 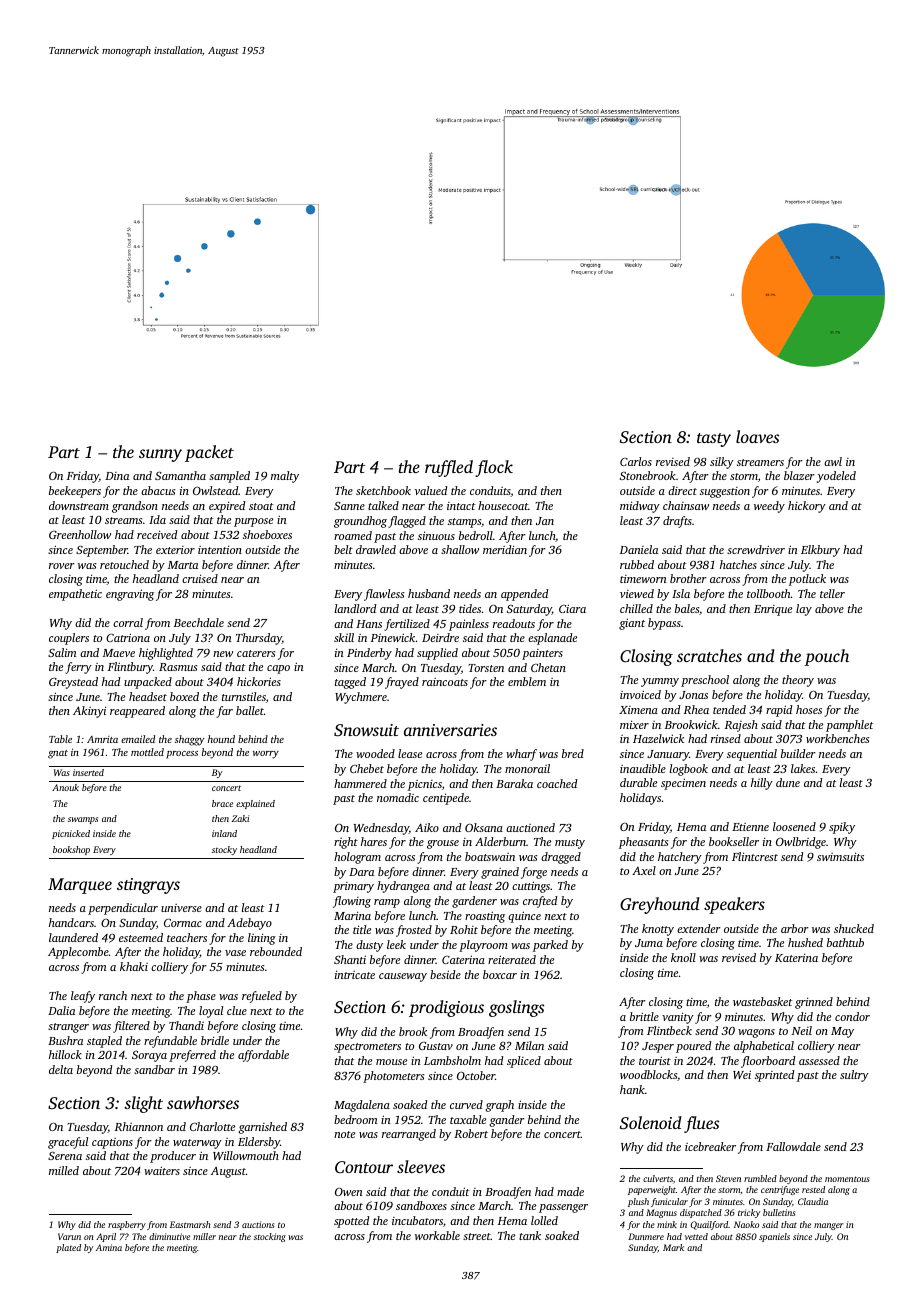 I want to click on cuttings, so click(x=531, y=887).
